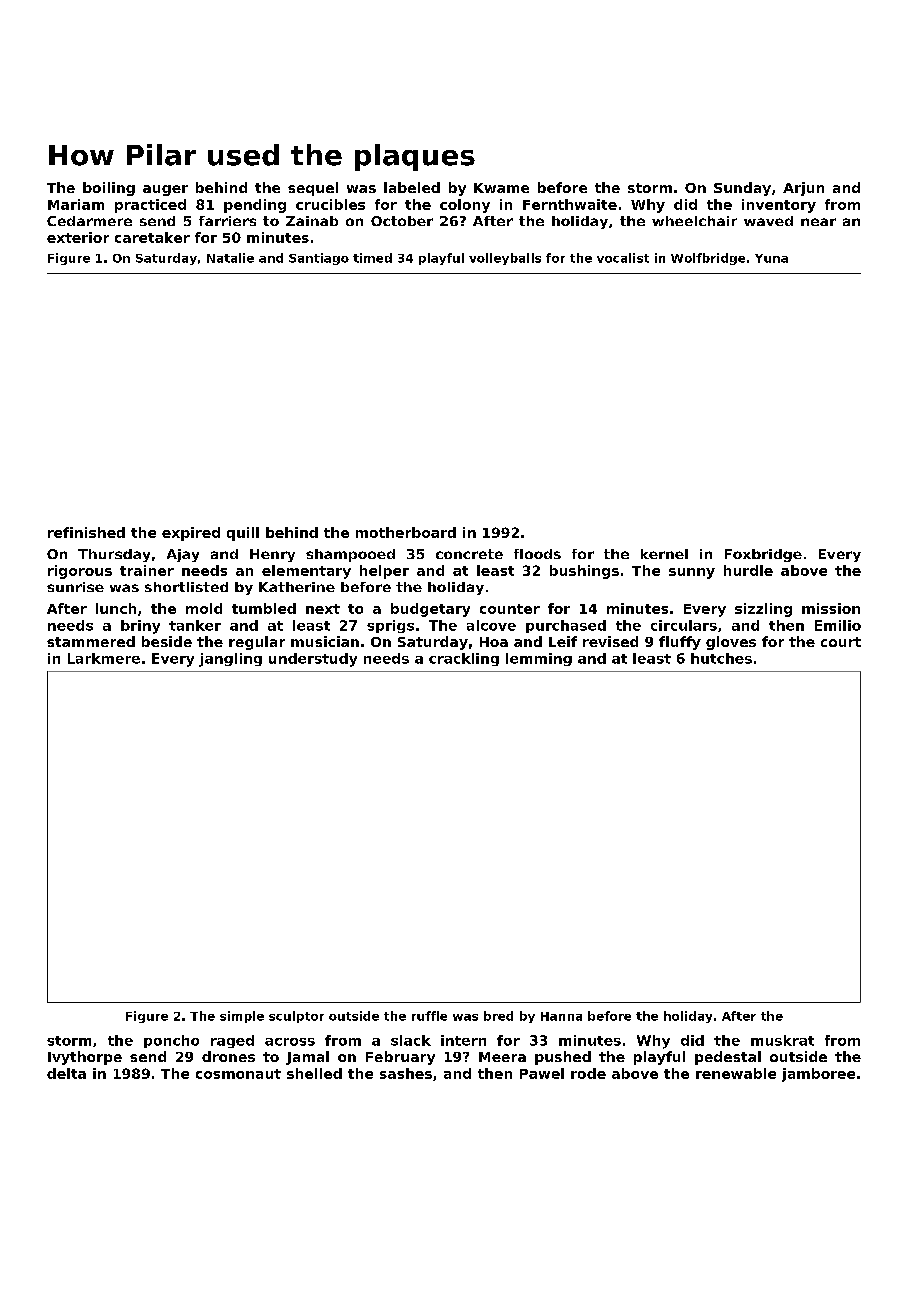 The height and width of the screenshot is (1316, 908). What do you see at coordinates (104, 658) in the screenshot?
I see `Larkmere` at bounding box center [104, 658].
